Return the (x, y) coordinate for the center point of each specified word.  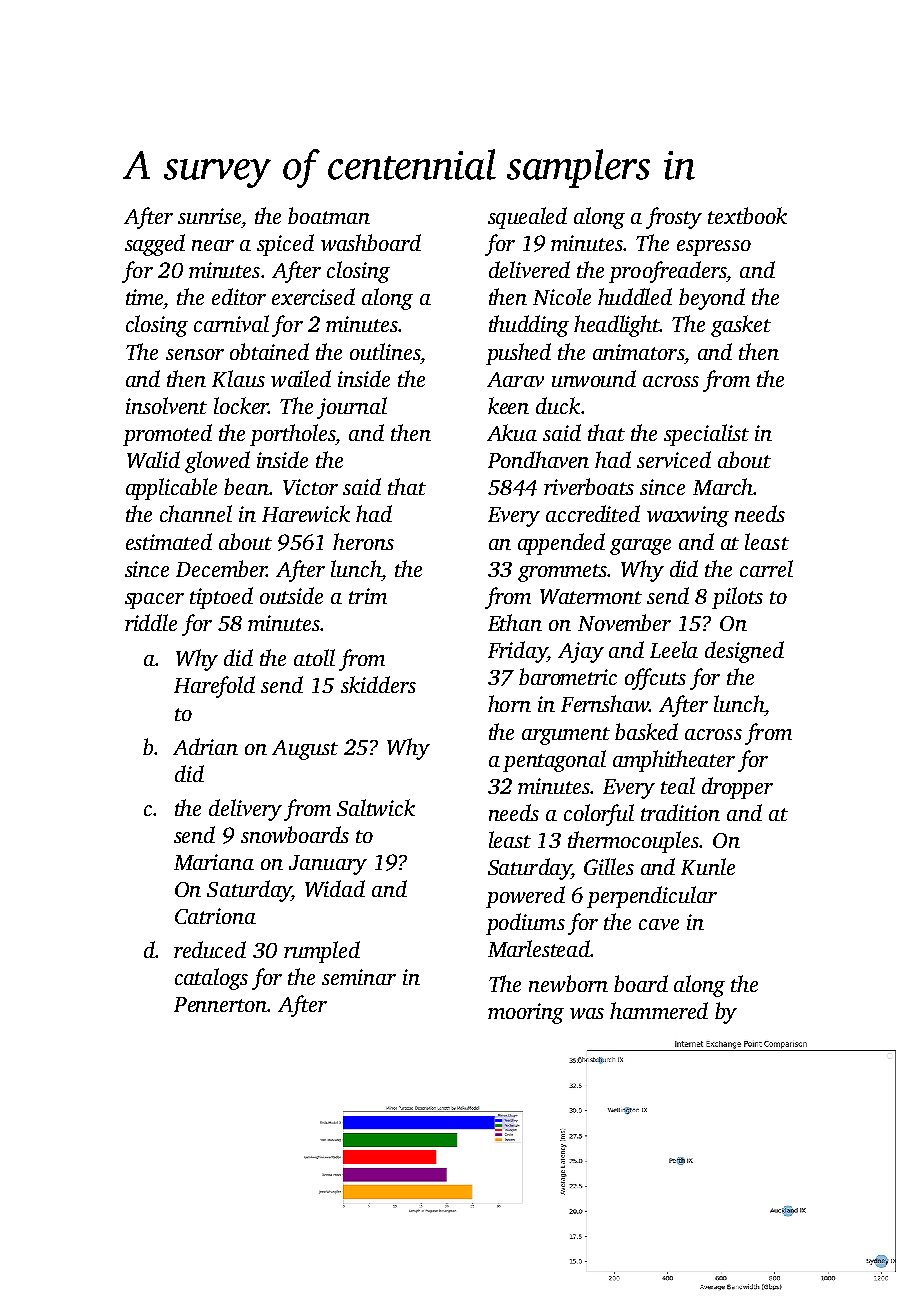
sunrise (209, 216)
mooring (526, 1013)
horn (509, 703)
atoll (314, 657)
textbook (747, 215)
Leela (674, 649)
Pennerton (221, 1004)
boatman (329, 215)
